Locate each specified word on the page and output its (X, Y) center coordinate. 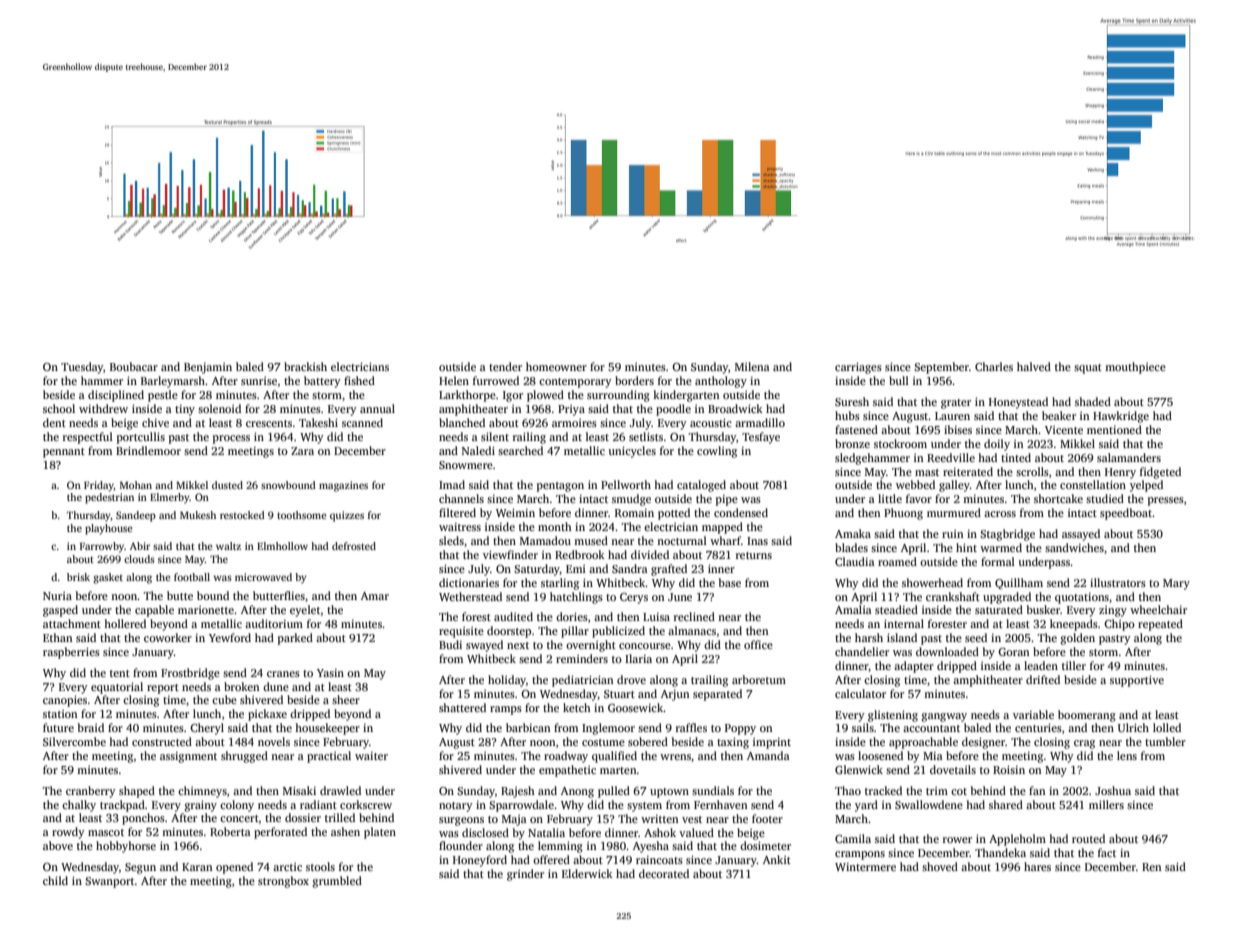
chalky (79, 806)
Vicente (1064, 430)
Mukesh (198, 515)
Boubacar (134, 366)
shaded (1093, 401)
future (58, 727)
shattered (462, 707)
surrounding (618, 396)
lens (1127, 755)
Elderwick (587, 873)
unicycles (632, 452)
